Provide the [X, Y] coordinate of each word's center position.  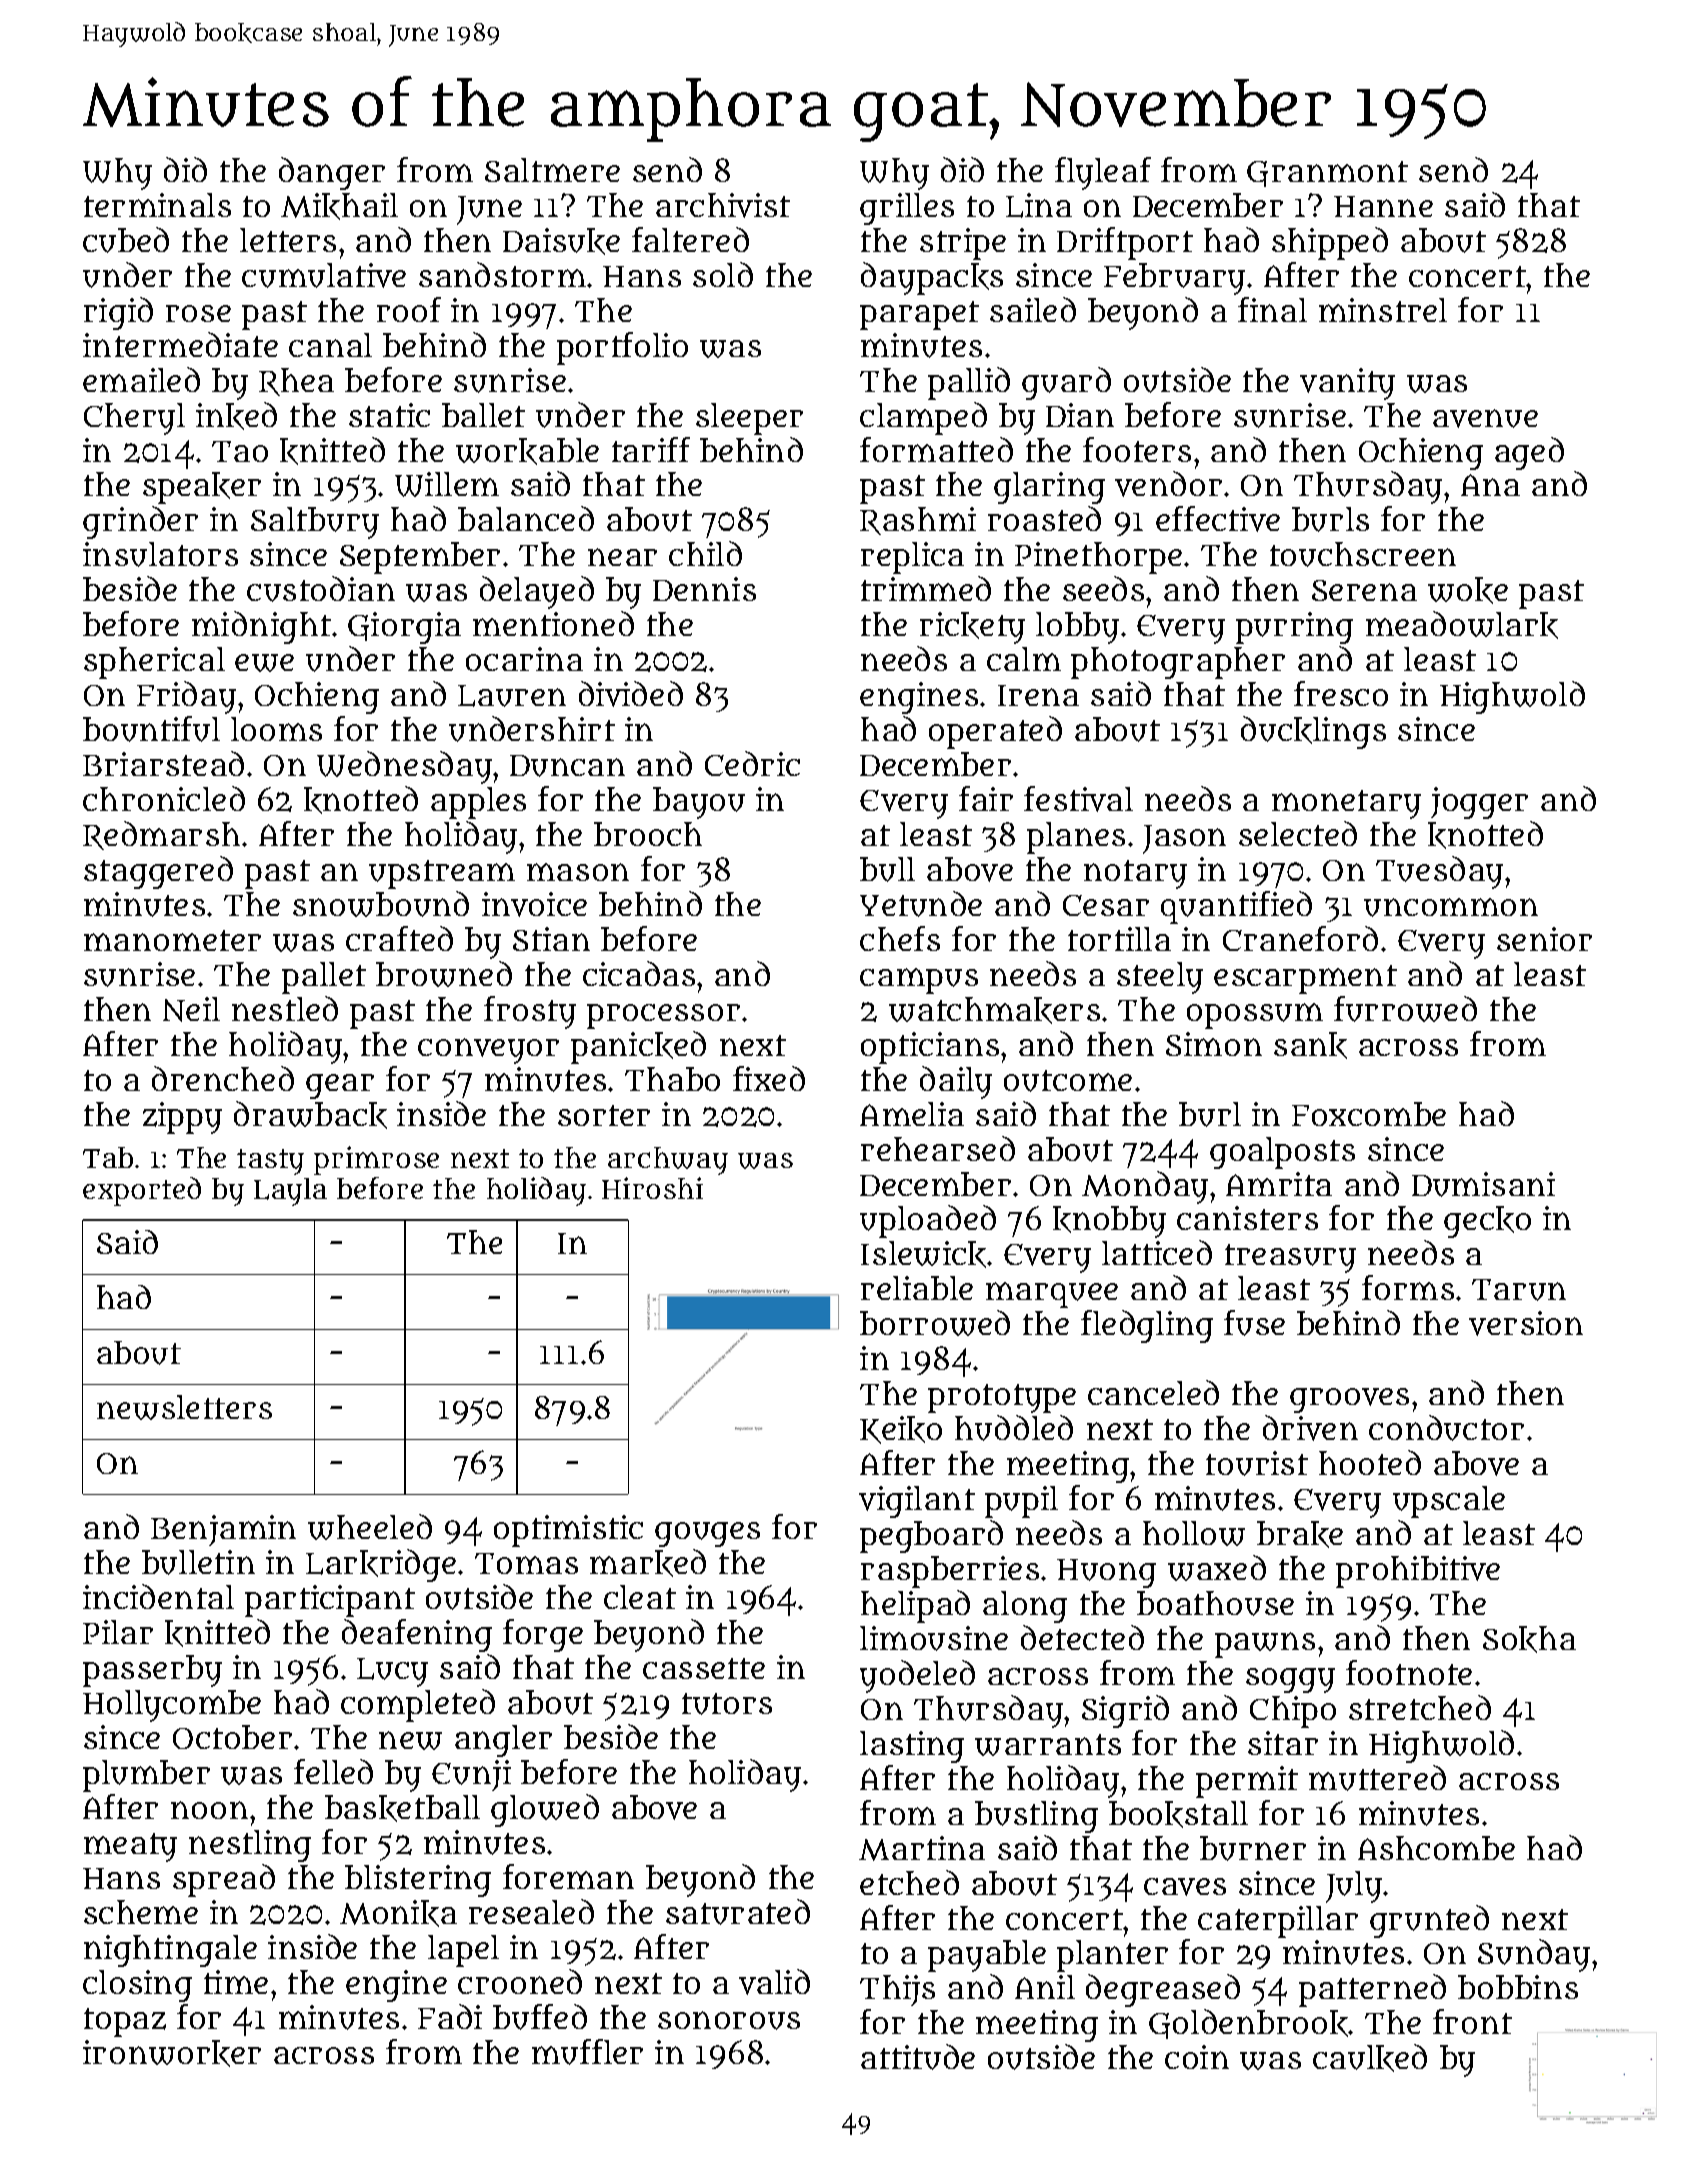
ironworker [172, 2053]
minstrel [1383, 310]
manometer [172, 940]
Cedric [752, 763]
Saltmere [552, 170]
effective [1218, 519]
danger [332, 173]
